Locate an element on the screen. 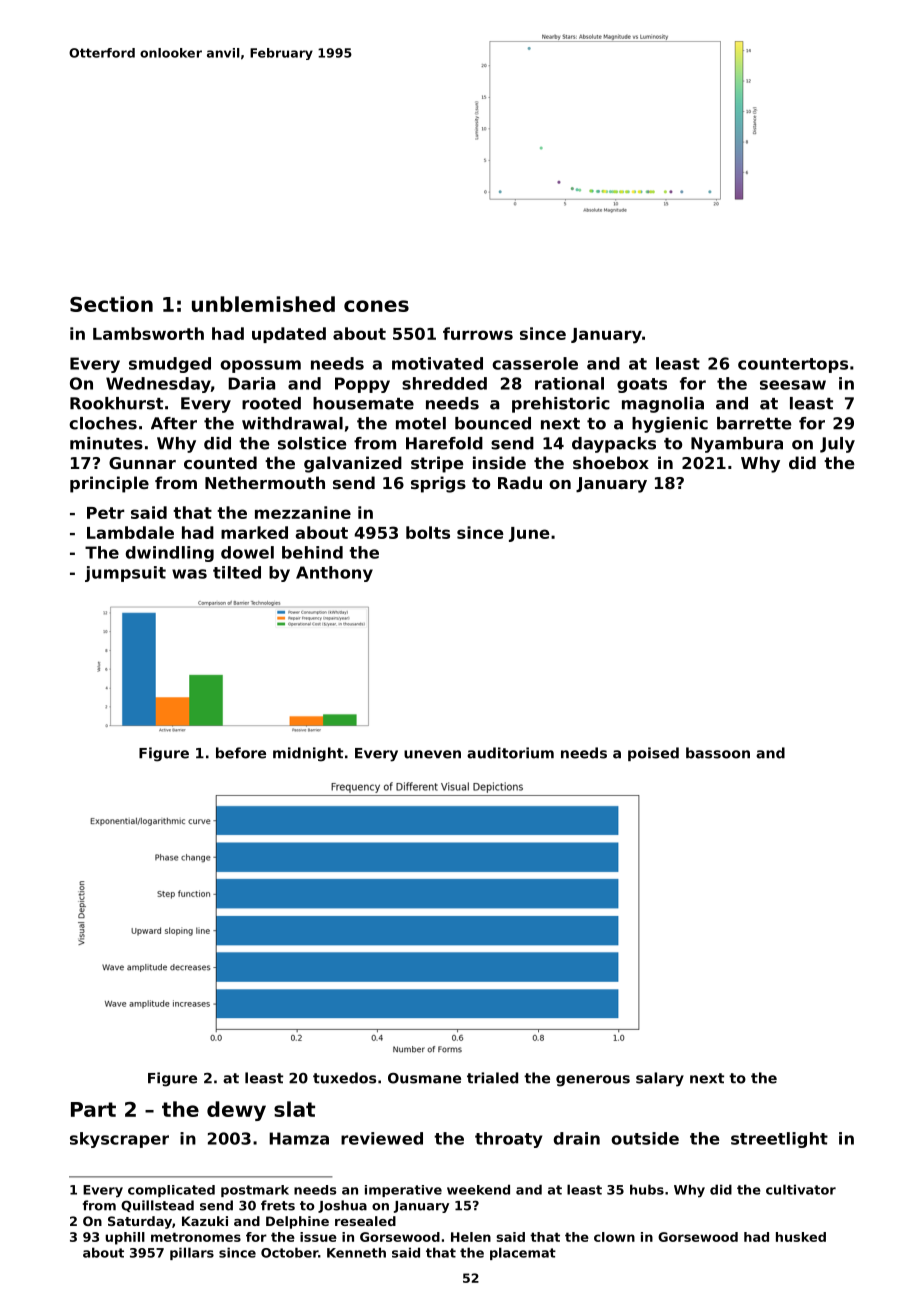 The image size is (924, 1308). before is located at coordinates (241, 753).
